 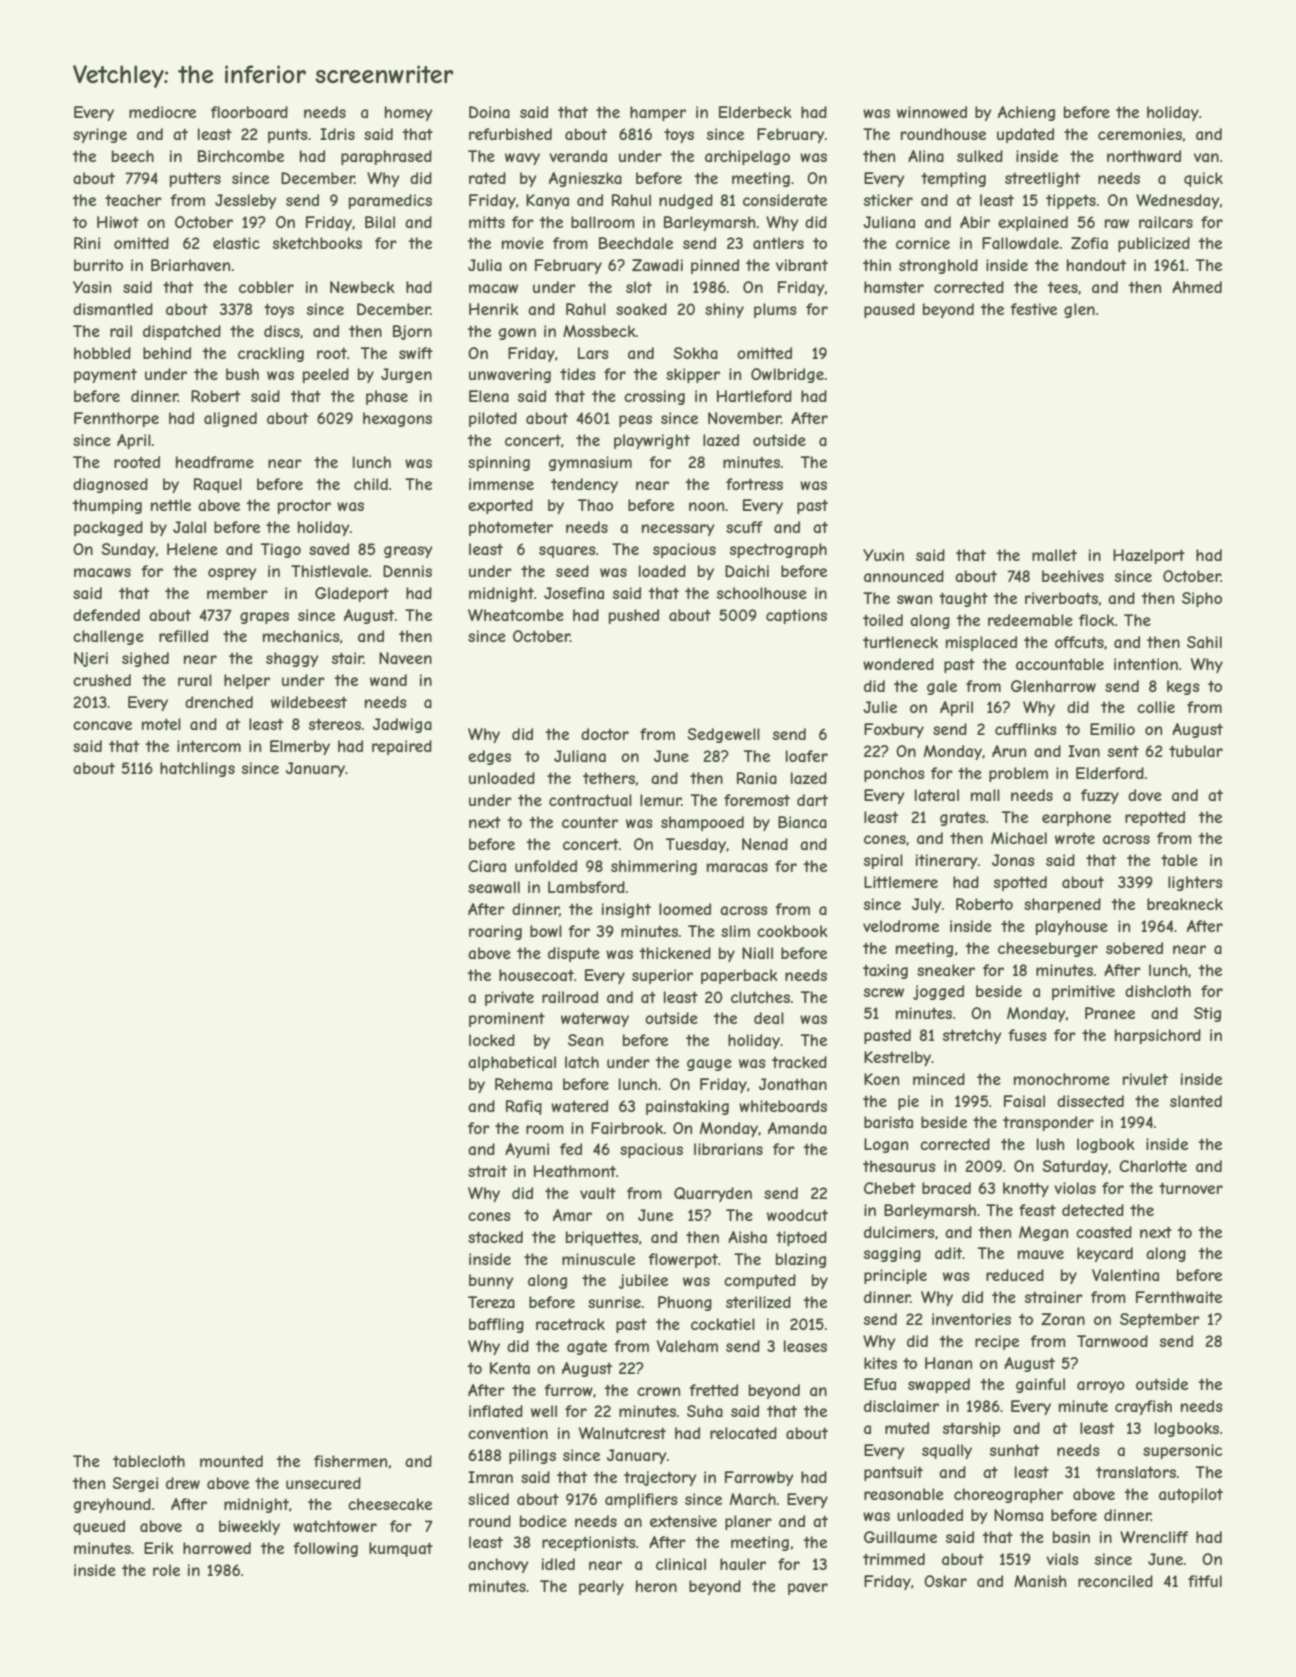 What do you see at coordinates (371, 484) in the screenshot?
I see `child` at bounding box center [371, 484].
